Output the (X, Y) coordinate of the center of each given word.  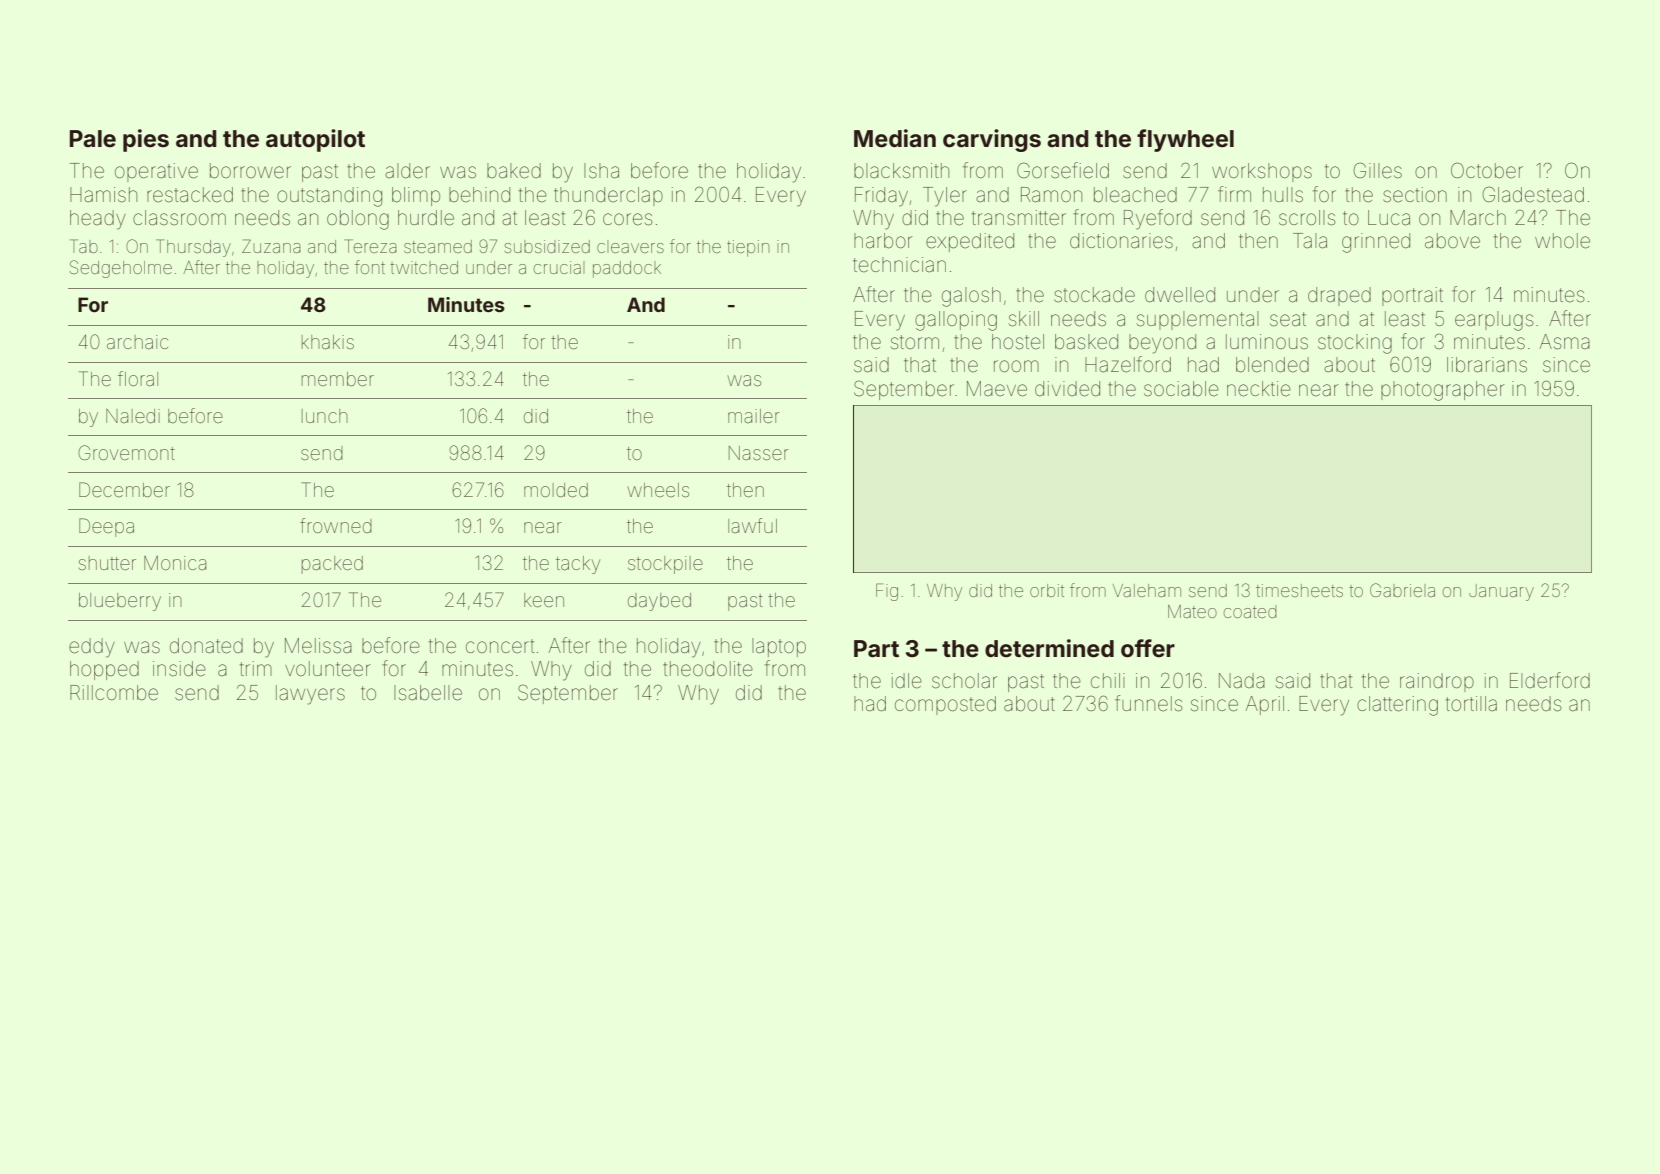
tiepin (748, 248)
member (338, 379)
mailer (754, 416)
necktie (1259, 389)
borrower (250, 170)
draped (1339, 296)
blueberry (120, 602)
